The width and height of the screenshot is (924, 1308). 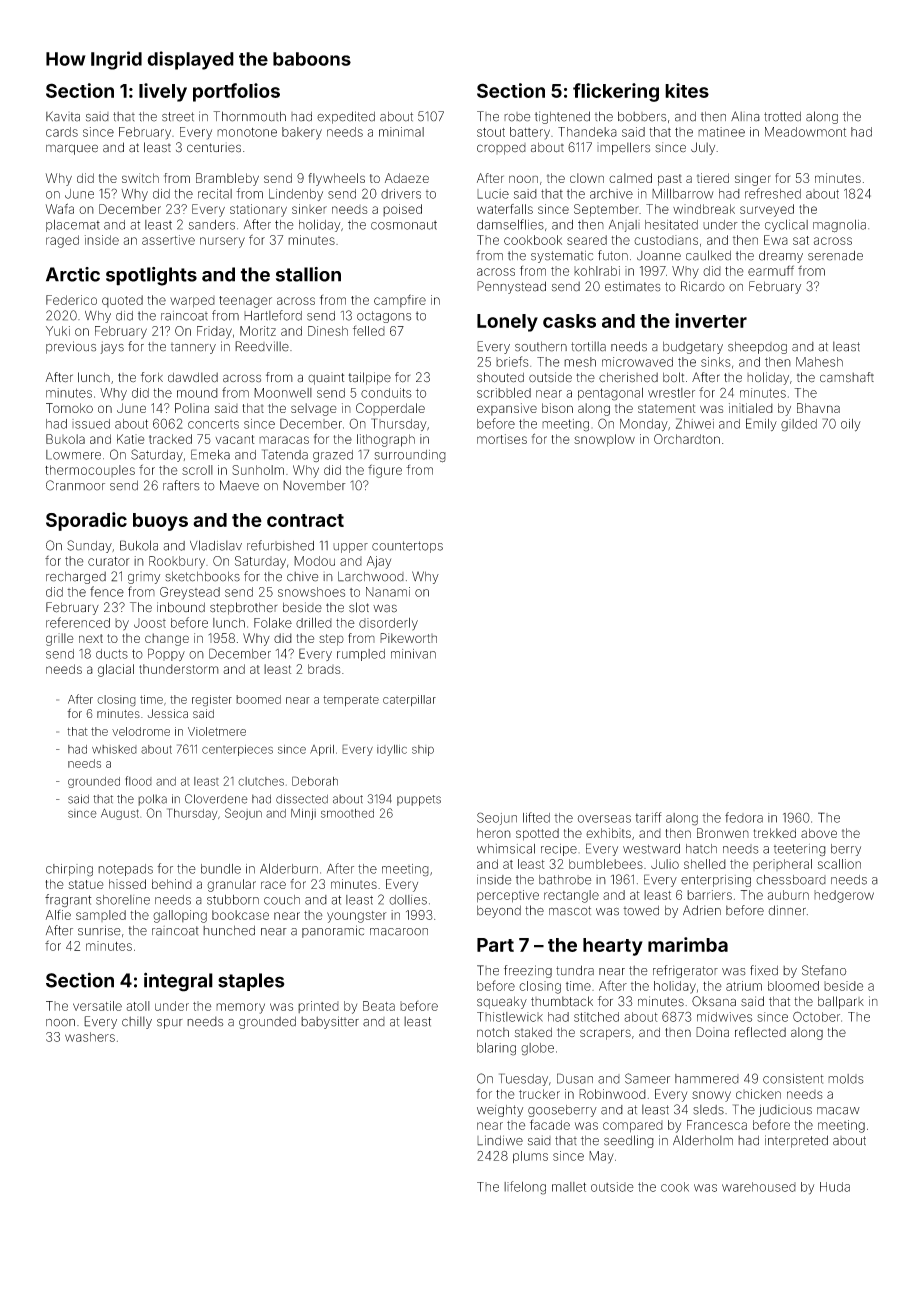 What do you see at coordinates (525, 1188) in the screenshot?
I see `lifelong` at bounding box center [525, 1188].
